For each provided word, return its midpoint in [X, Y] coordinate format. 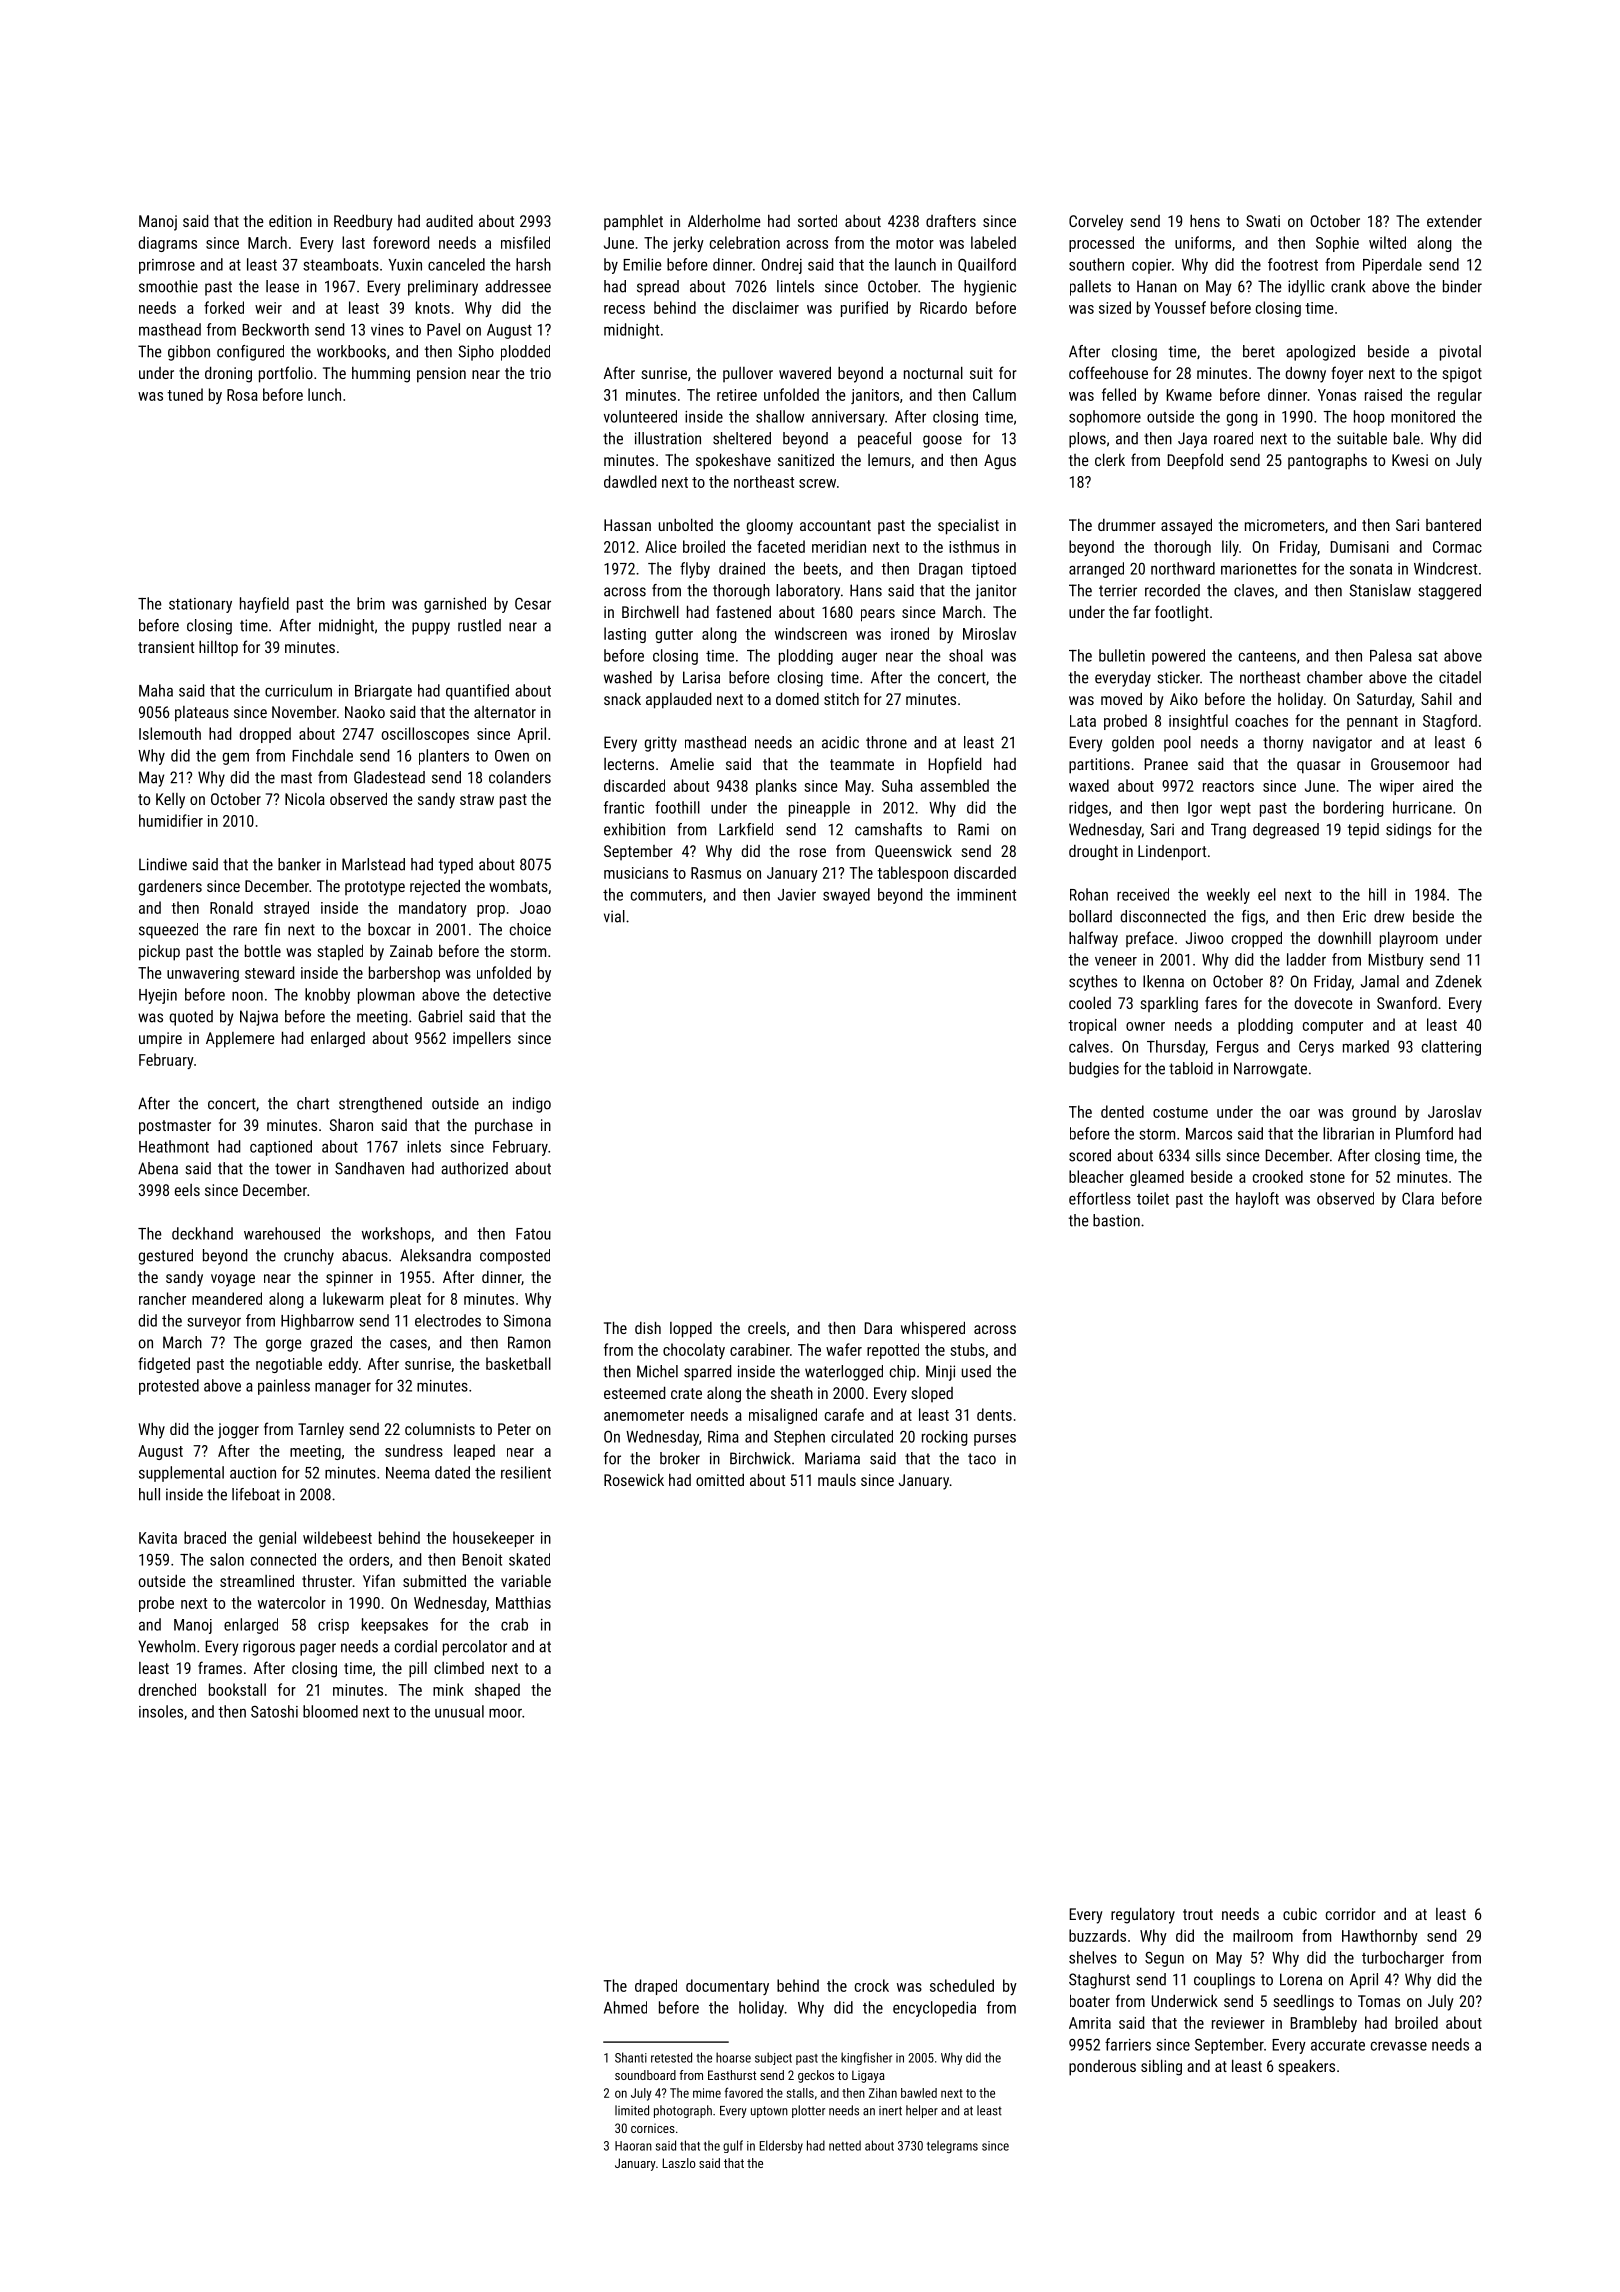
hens [1205, 221]
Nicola [305, 798]
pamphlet [633, 223]
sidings [1408, 831]
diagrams [167, 244]
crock [872, 1985]
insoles [161, 1711]
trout [1198, 1914]
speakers [1307, 2067]
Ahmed [625, 2007]
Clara [1418, 1198]
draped [656, 1987]
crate [686, 1393]
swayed [846, 896]
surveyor [214, 1323]
